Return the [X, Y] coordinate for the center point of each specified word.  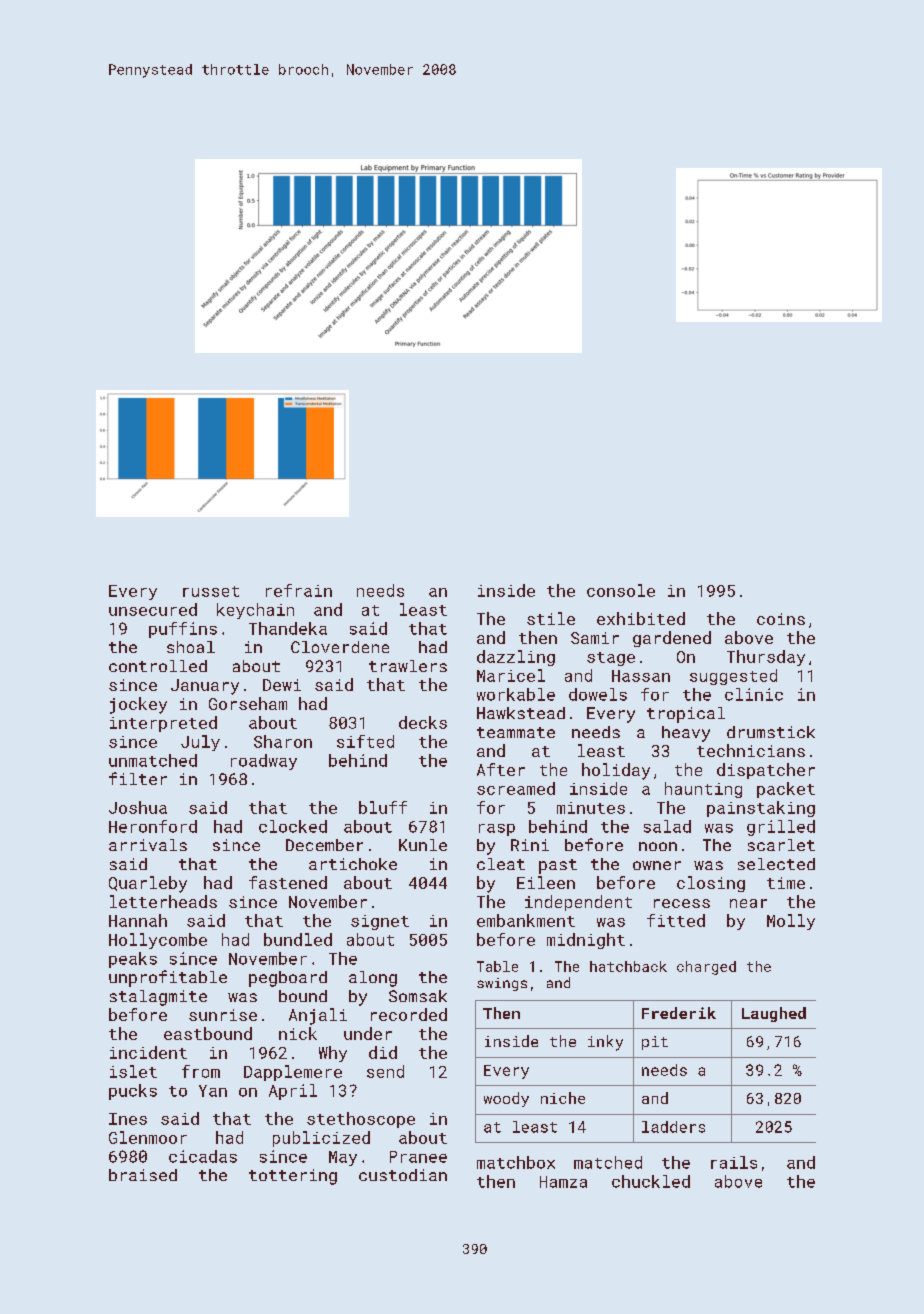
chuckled [651, 1181]
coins [781, 619]
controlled [158, 666]
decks [423, 722]
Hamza [563, 1182]
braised [143, 1175]
